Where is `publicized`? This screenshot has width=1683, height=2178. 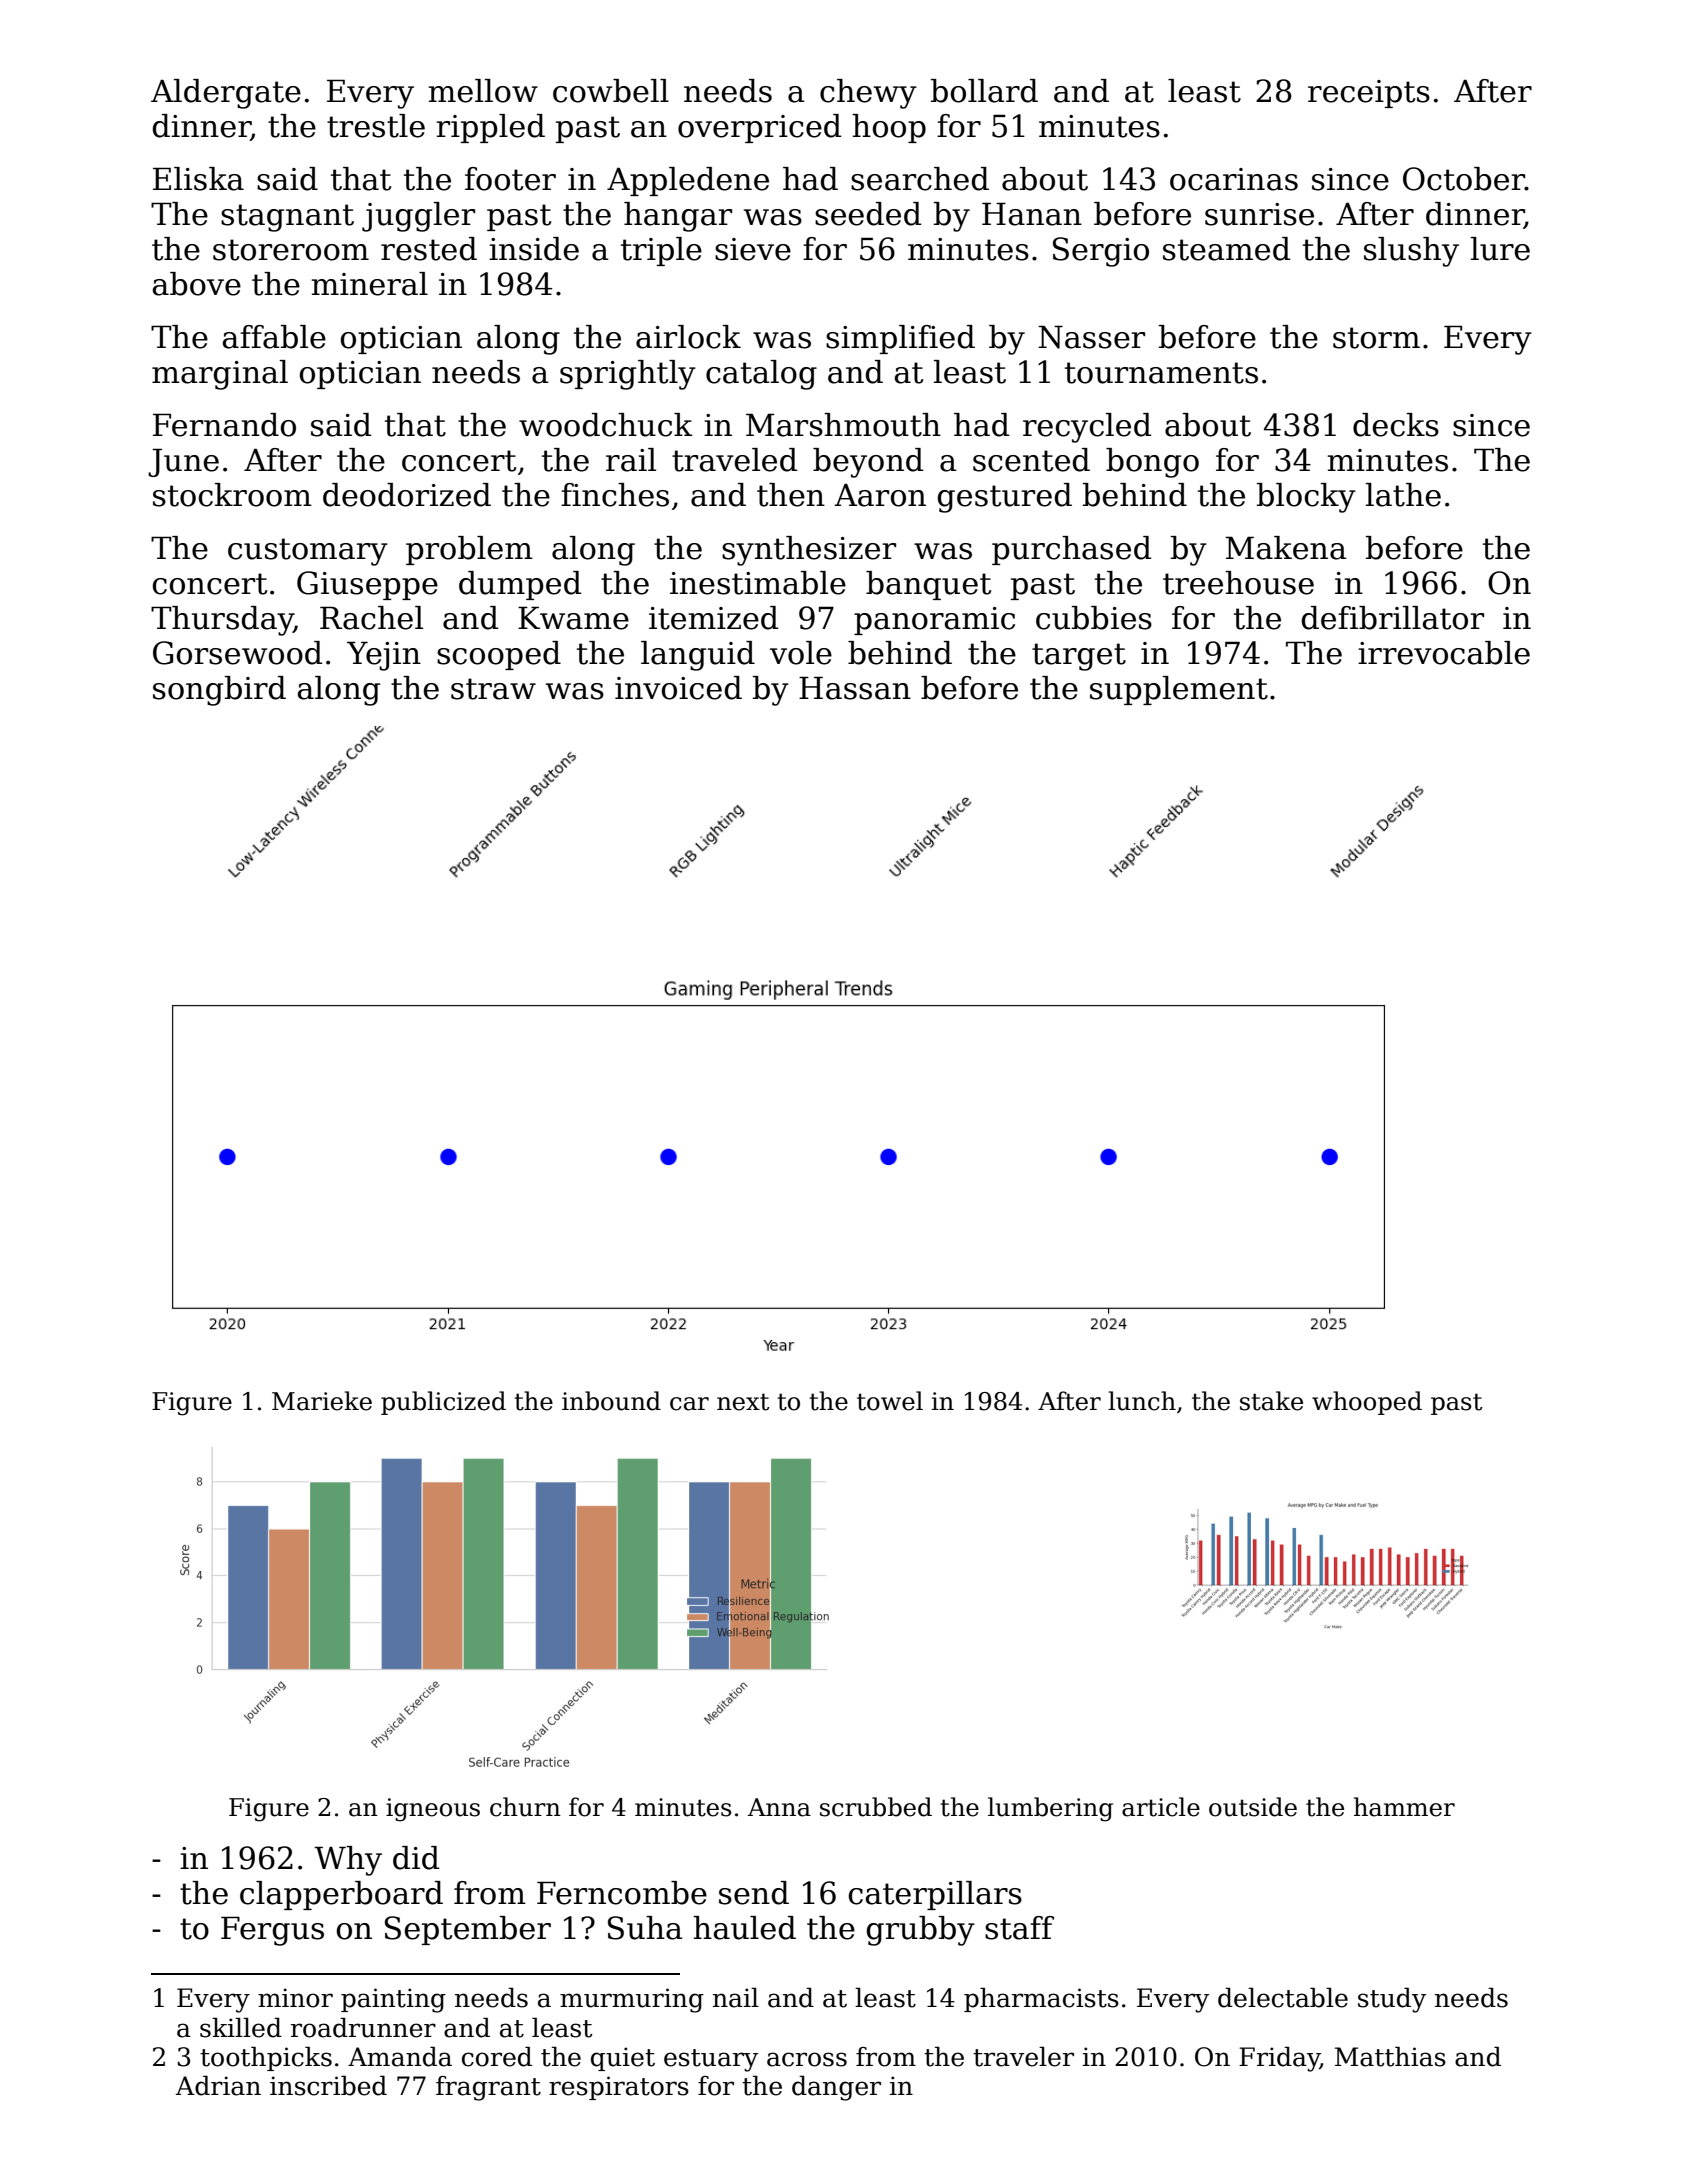 publicized is located at coordinates (443, 1403).
